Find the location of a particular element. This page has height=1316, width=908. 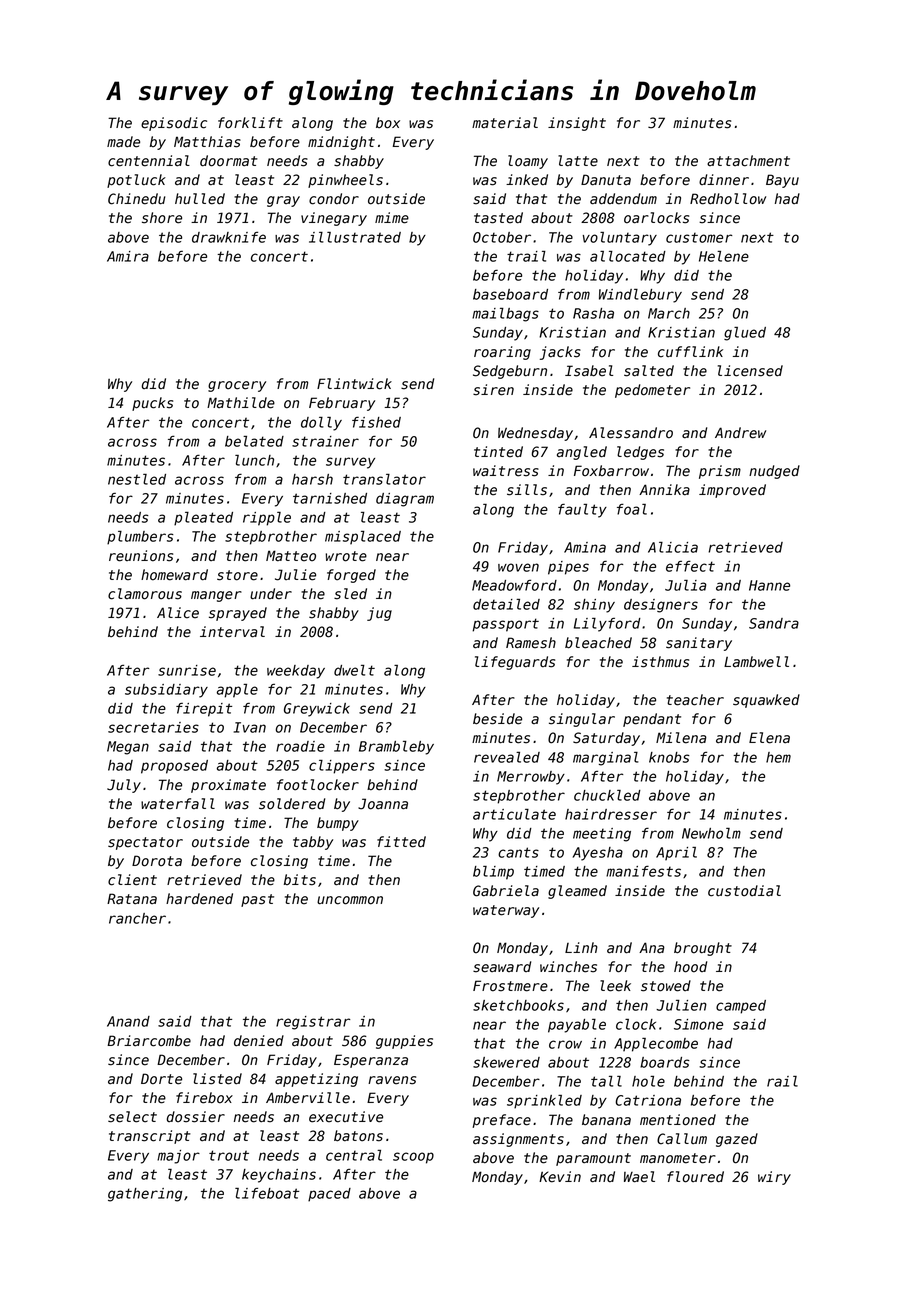

leek is located at coordinates (615, 986).
